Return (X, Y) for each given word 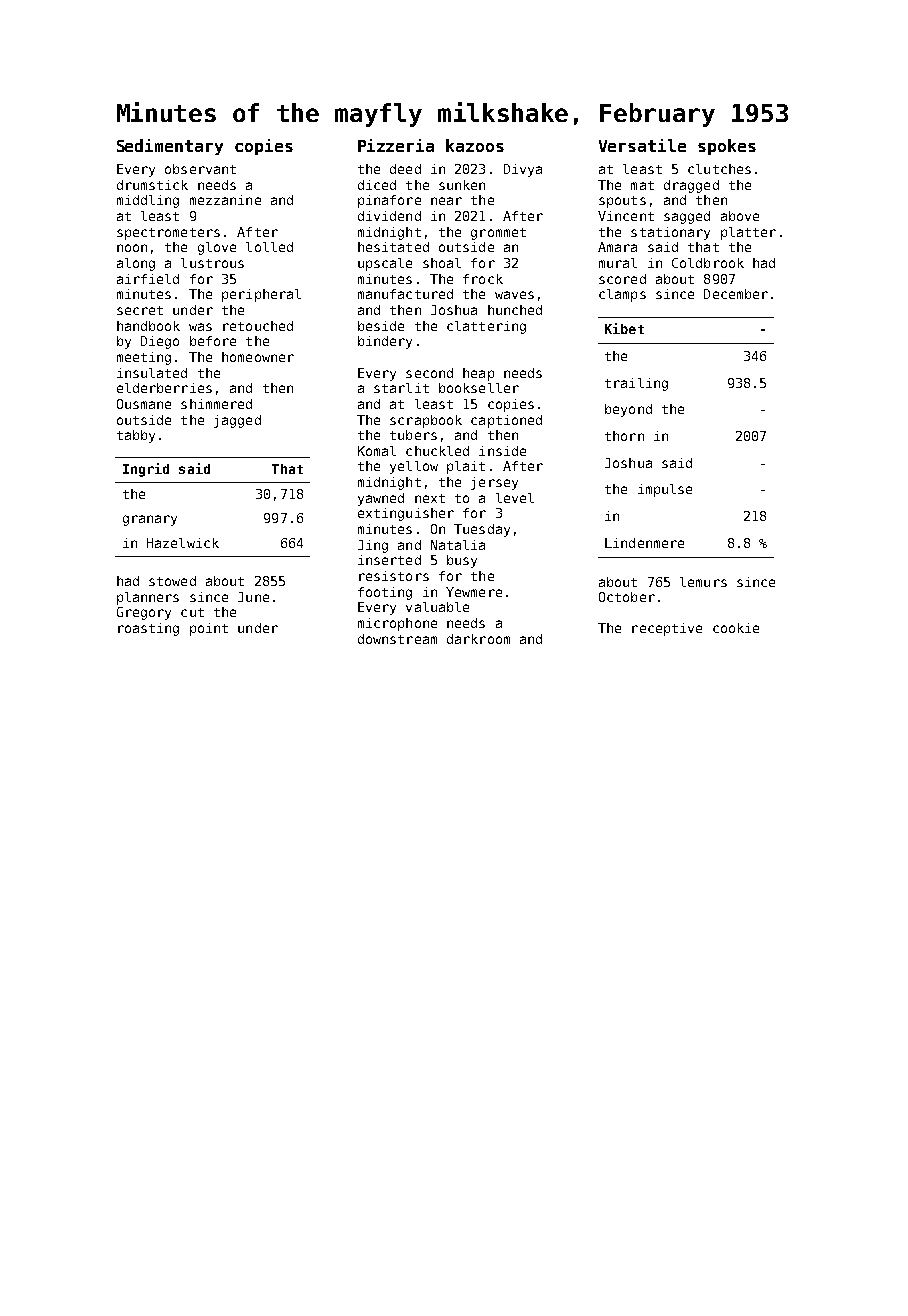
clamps (622, 295)
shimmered (216, 404)
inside (502, 451)
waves (514, 295)
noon (132, 248)
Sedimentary (170, 147)
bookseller (479, 388)
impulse (665, 490)
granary (150, 520)
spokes (727, 147)
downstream (397, 639)
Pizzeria (396, 145)
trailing (636, 384)
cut (192, 612)
